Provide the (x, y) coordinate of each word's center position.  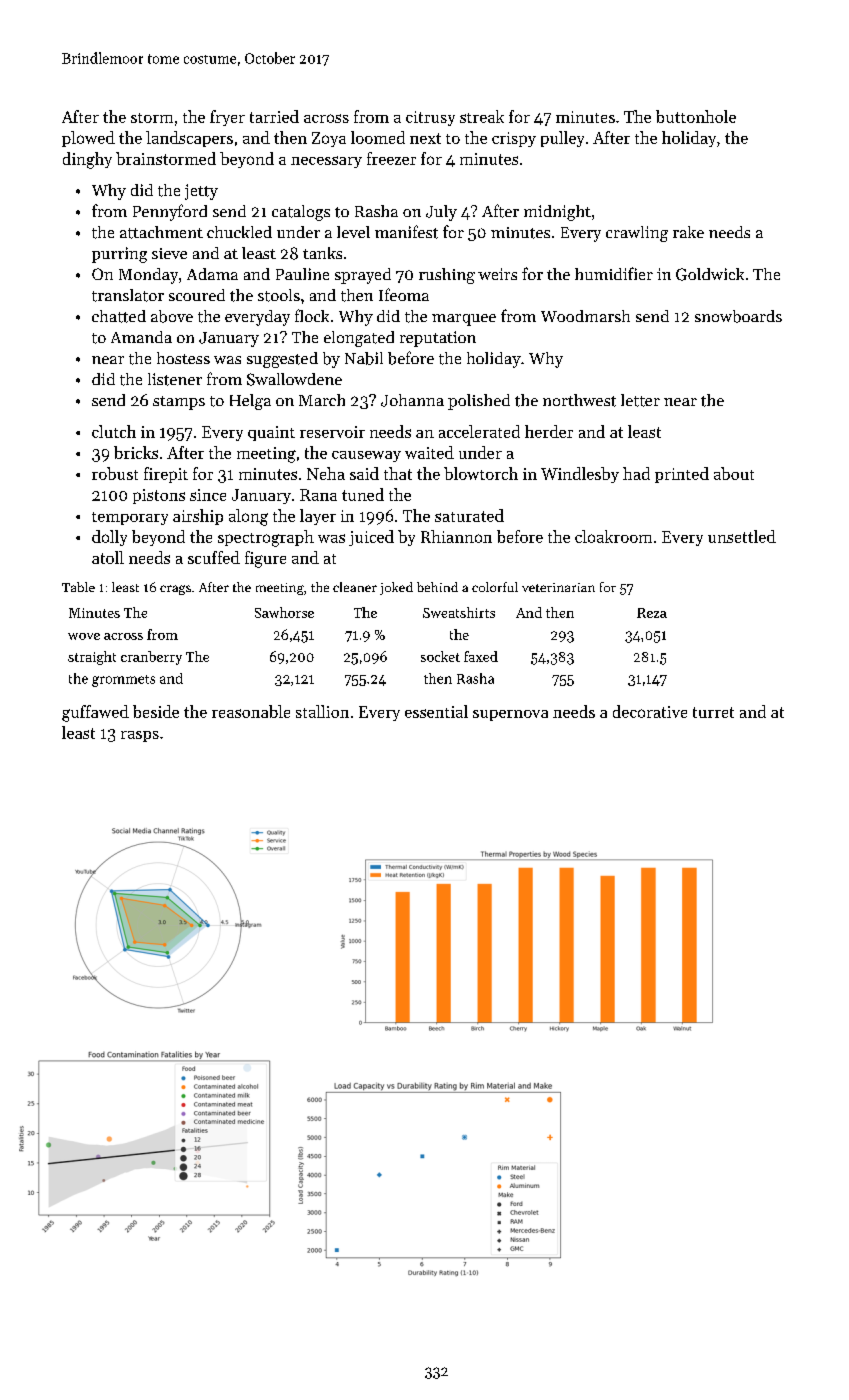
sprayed (363, 276)
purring (119, 255)
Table (78, 587)
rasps (140, 736)
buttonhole (696, 116)
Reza (652, 613)
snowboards (738, 316)
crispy (514, 139)
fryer (227, 118)
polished (479, 402)
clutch (114, 431)
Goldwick (710, 274)
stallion (322, 711)
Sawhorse (284, 612)
